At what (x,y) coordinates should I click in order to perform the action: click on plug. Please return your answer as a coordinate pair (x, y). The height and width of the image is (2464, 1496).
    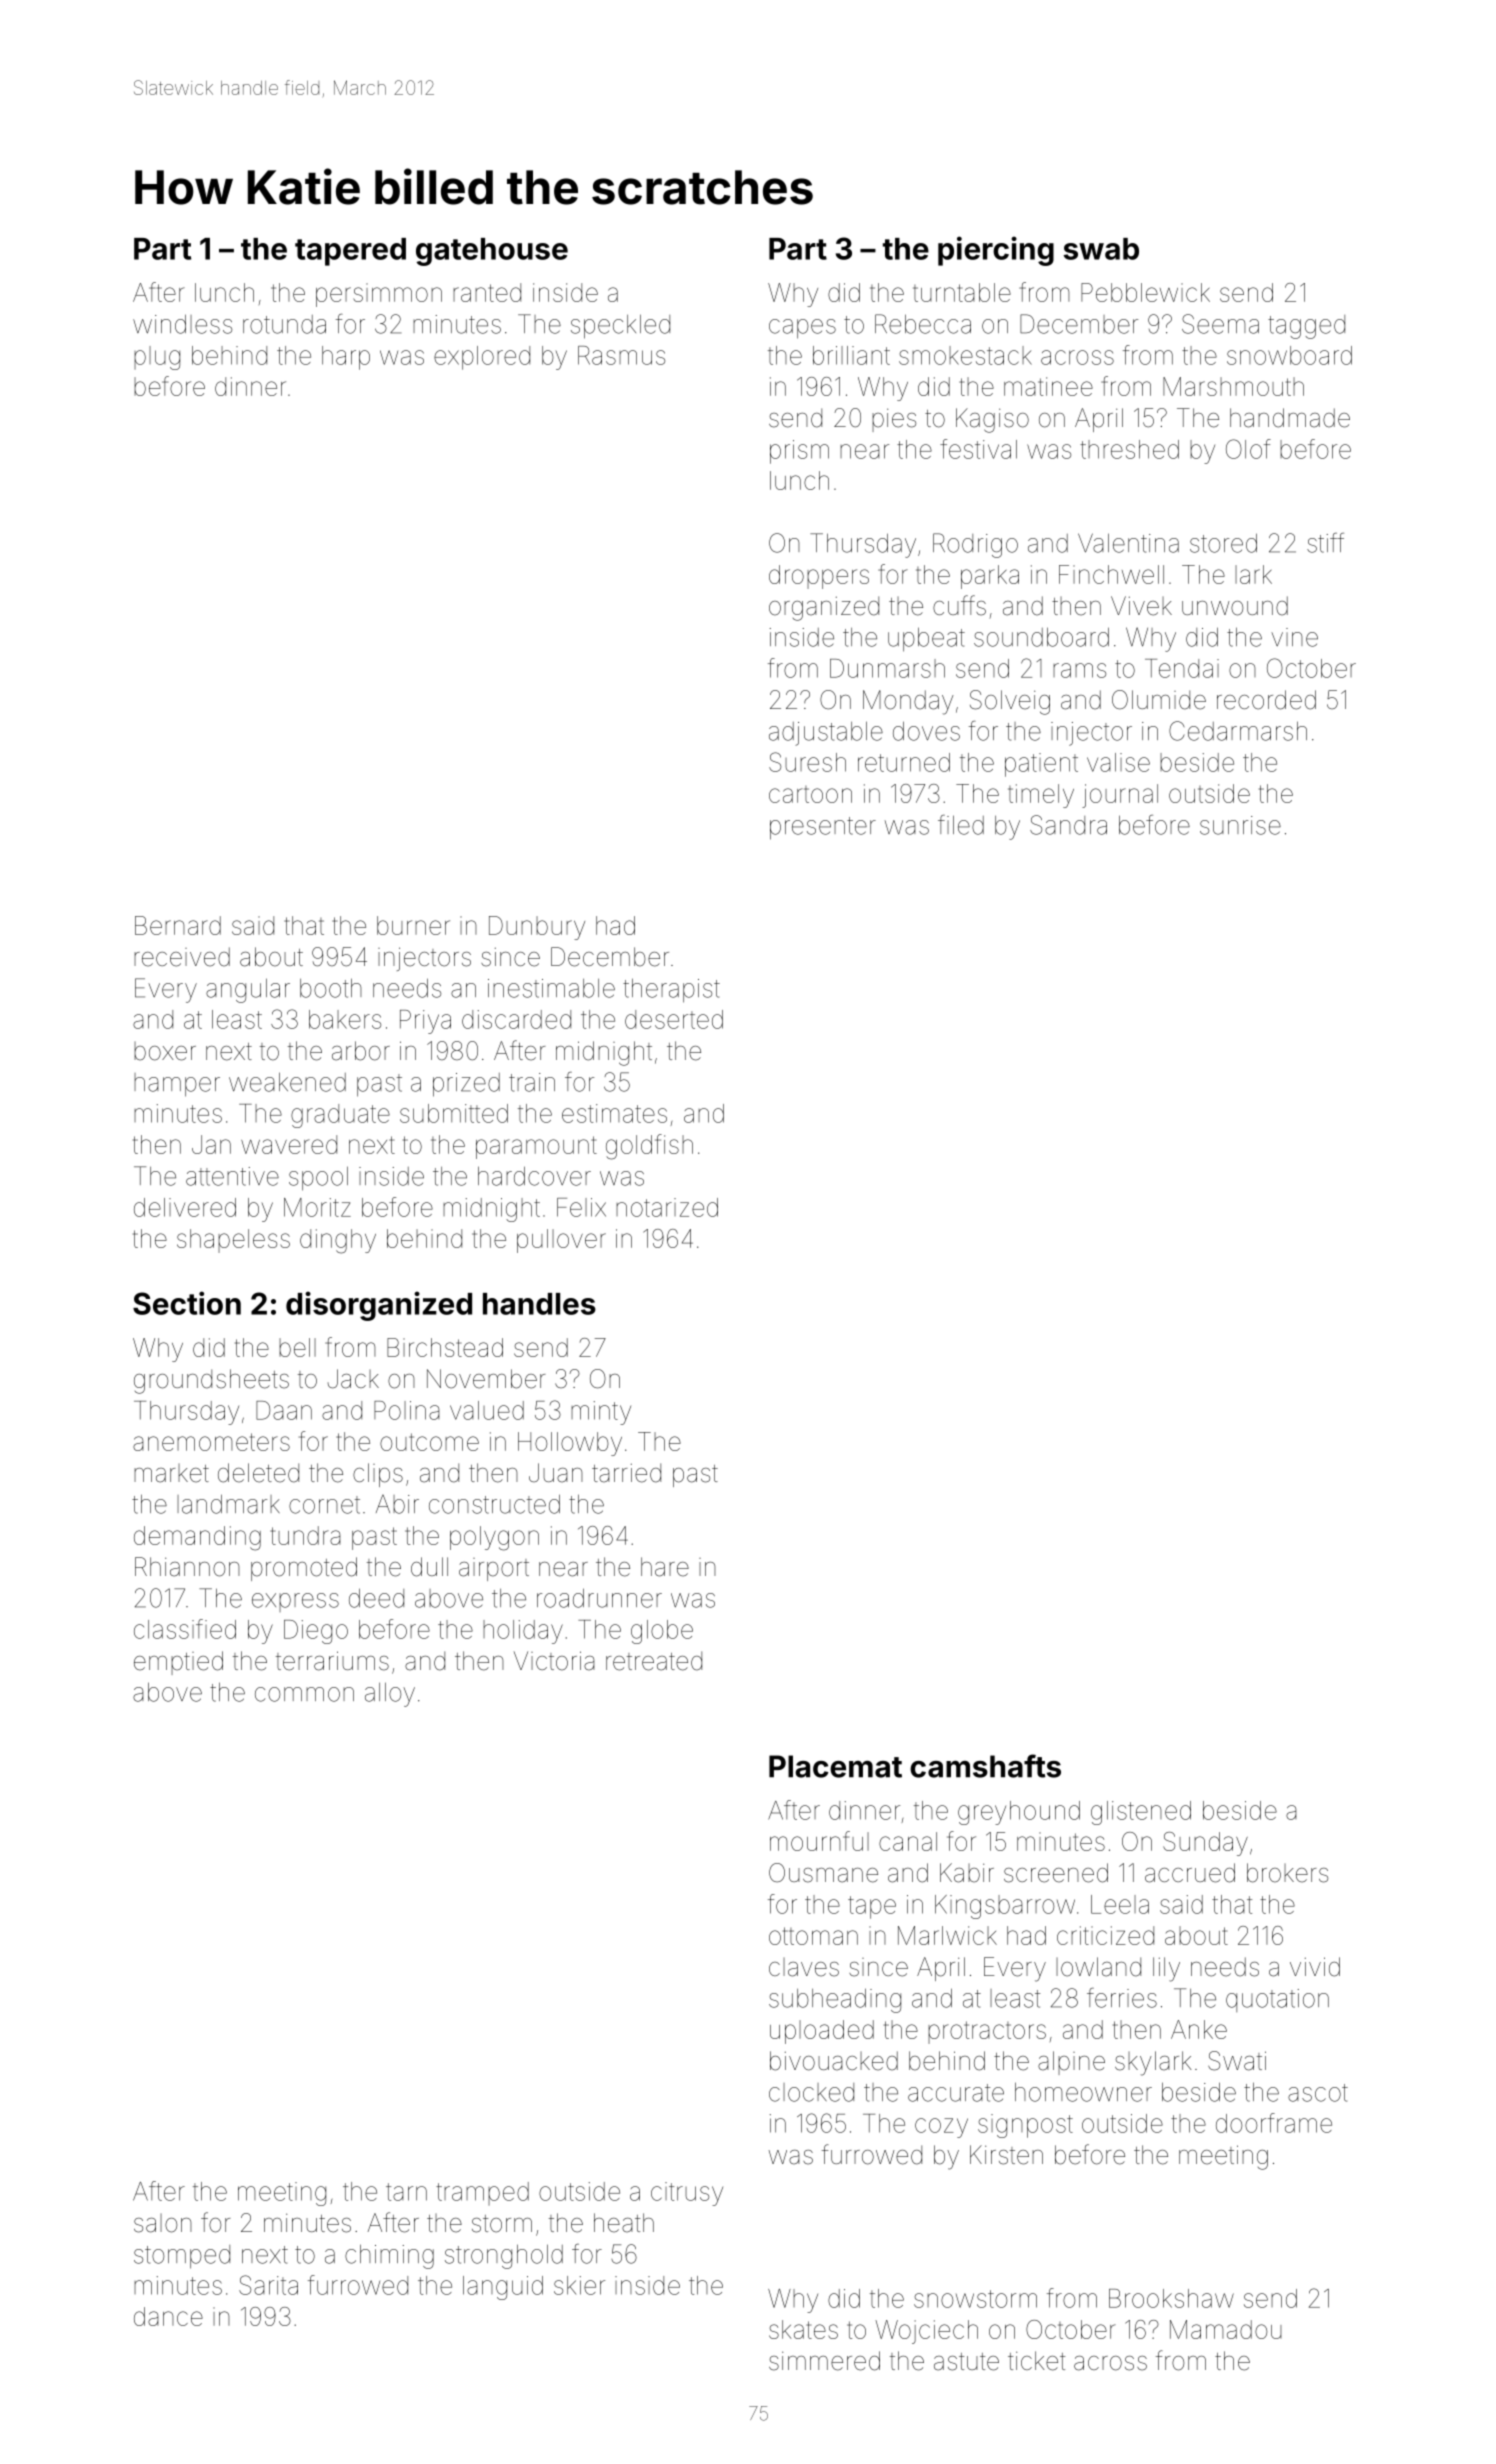
    Looking at the image, I should click on (157, 358).
